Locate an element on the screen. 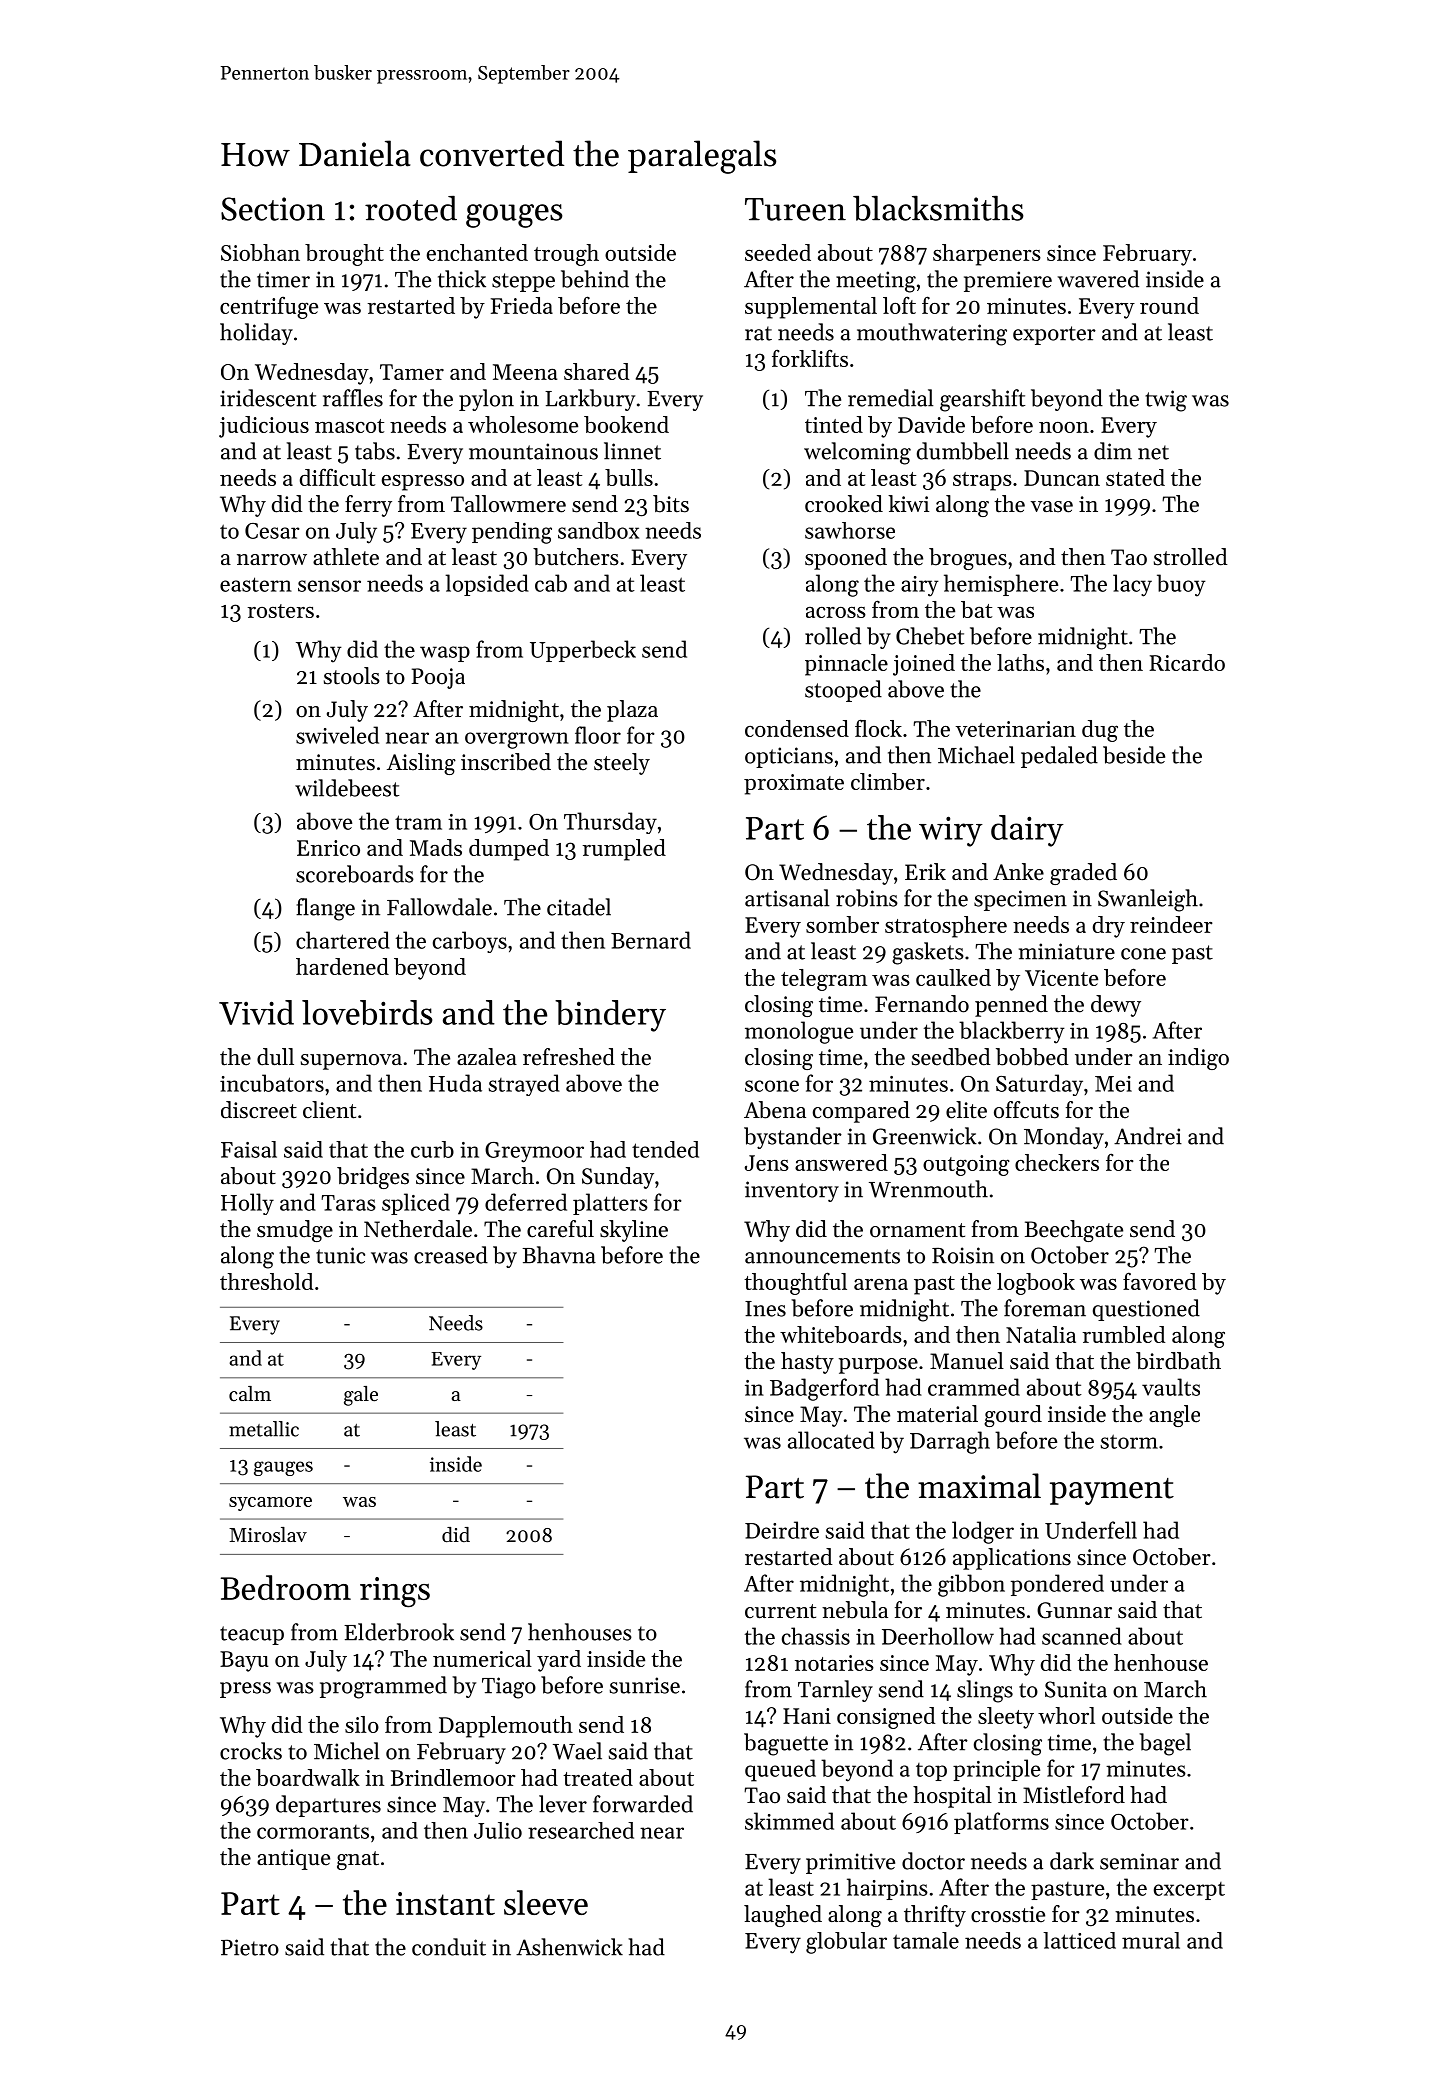  Brindlemoor is located at coordinates (453, 1777).
